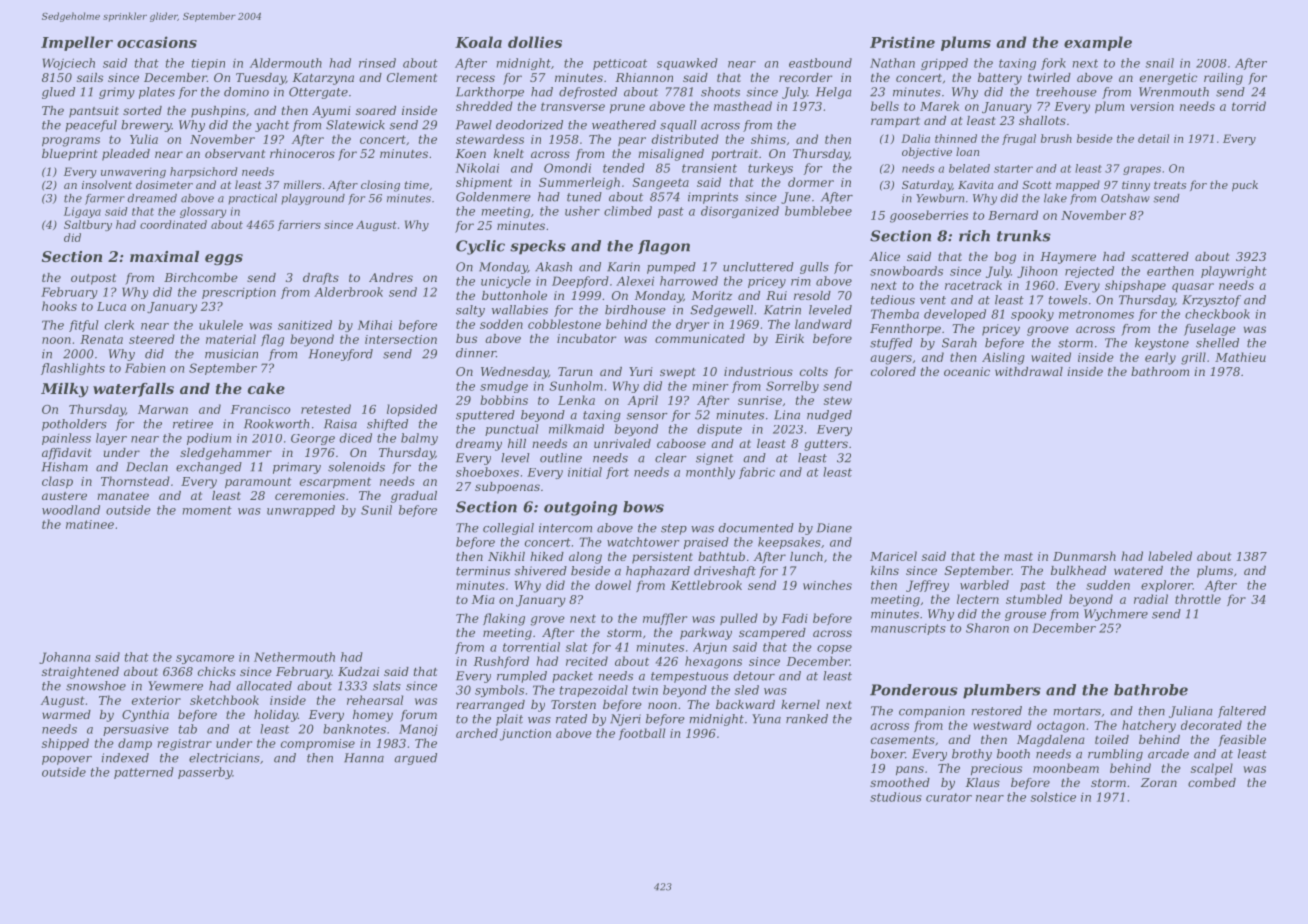 The width and height of the page is (1308, 924). Describe the element at coordinates (1116, 615) in the page. I see `Wychmere` at that location.
